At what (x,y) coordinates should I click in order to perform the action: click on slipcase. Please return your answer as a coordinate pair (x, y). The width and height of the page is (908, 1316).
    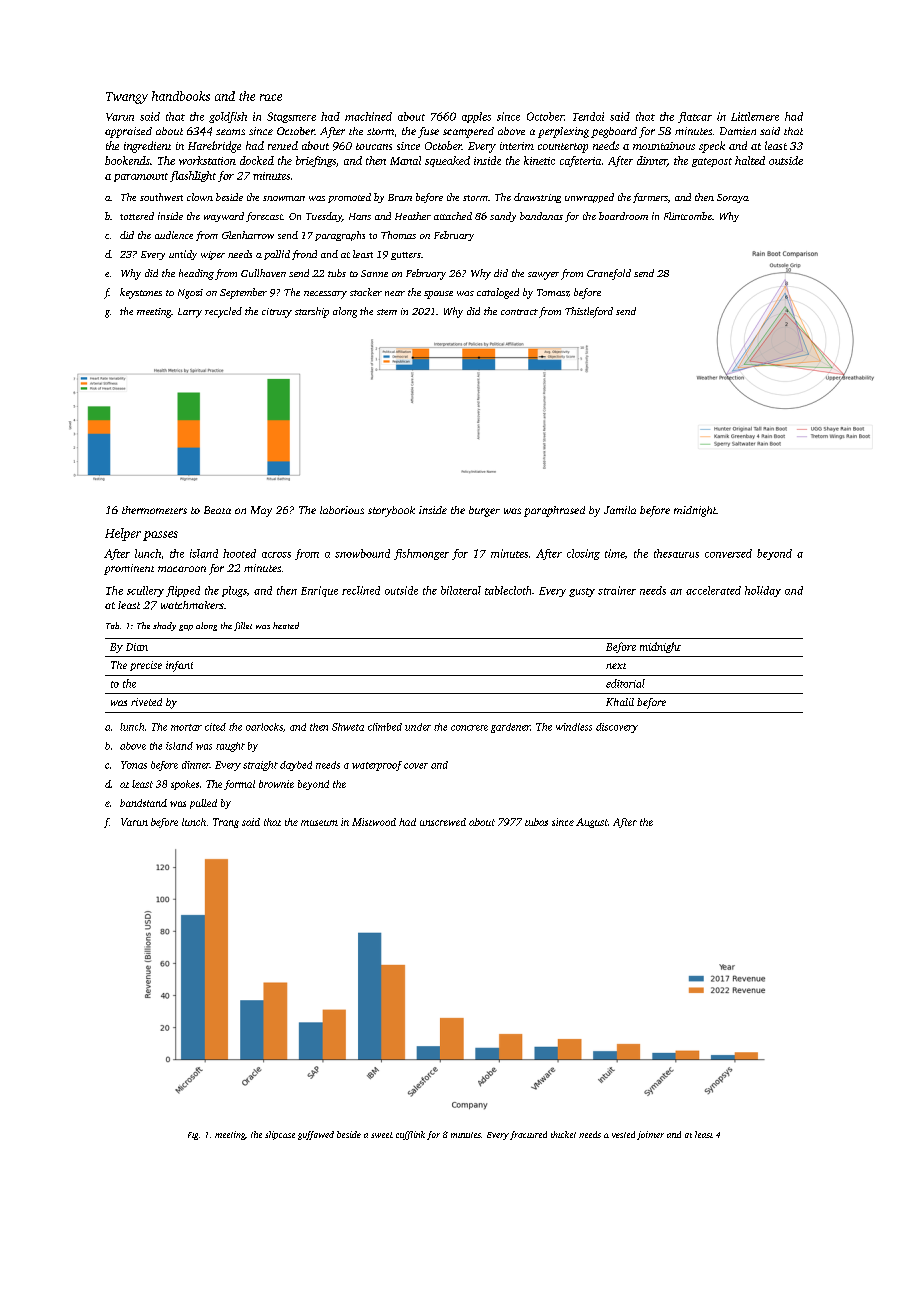
    Looking at the image, I should click on (280, 1135).
